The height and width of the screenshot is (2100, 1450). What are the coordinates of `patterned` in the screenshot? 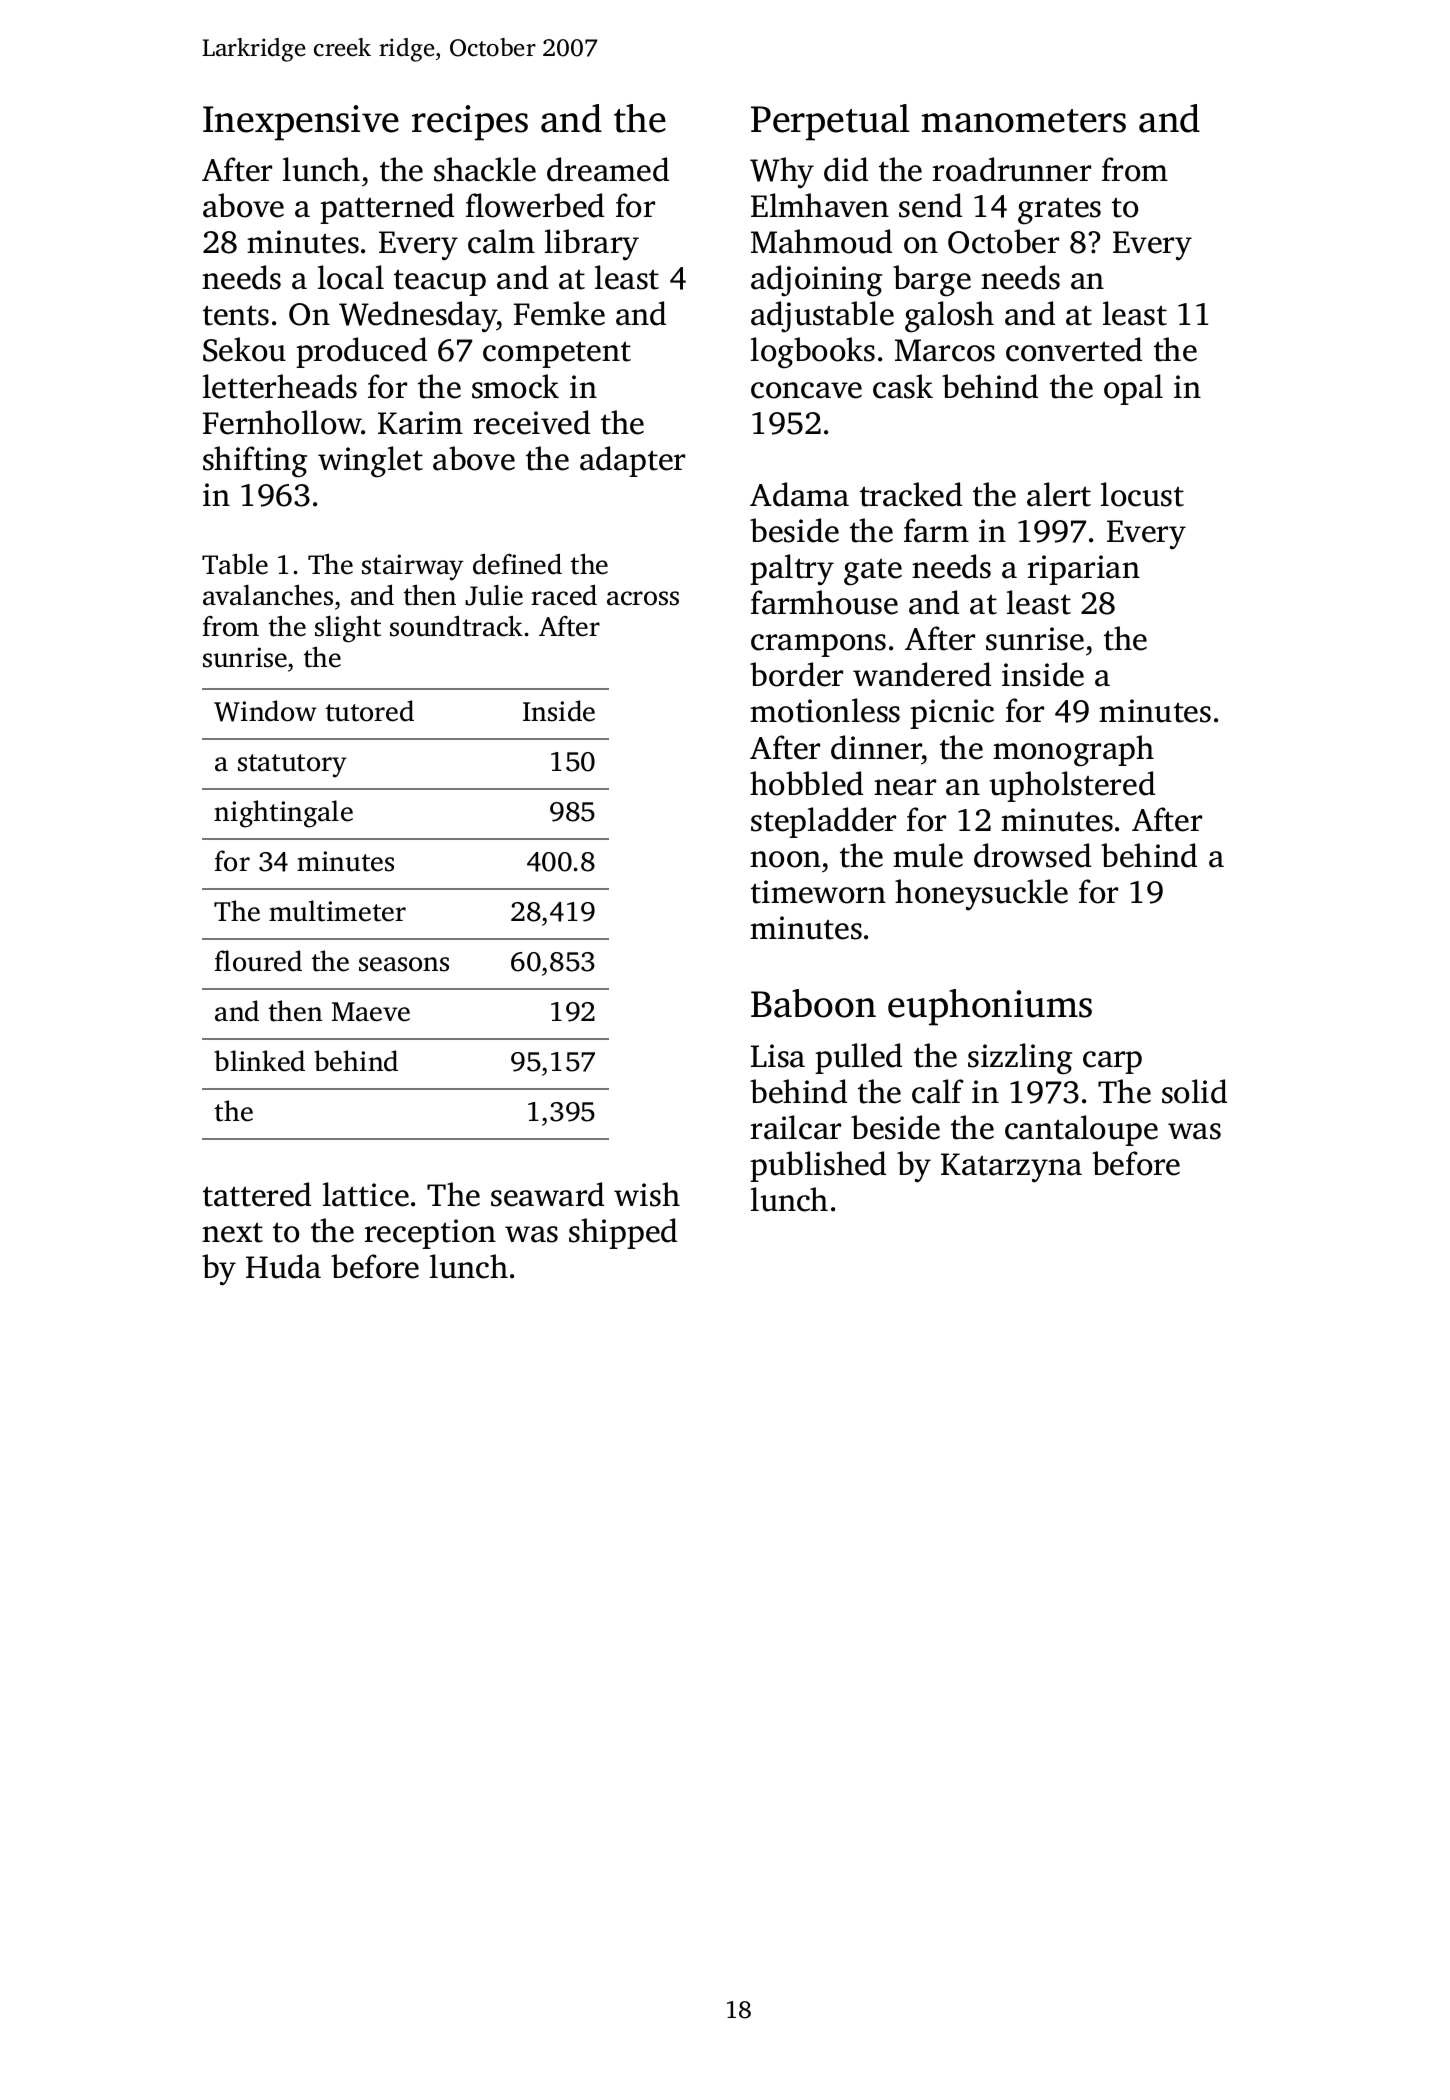 It's located at (387, 208).
